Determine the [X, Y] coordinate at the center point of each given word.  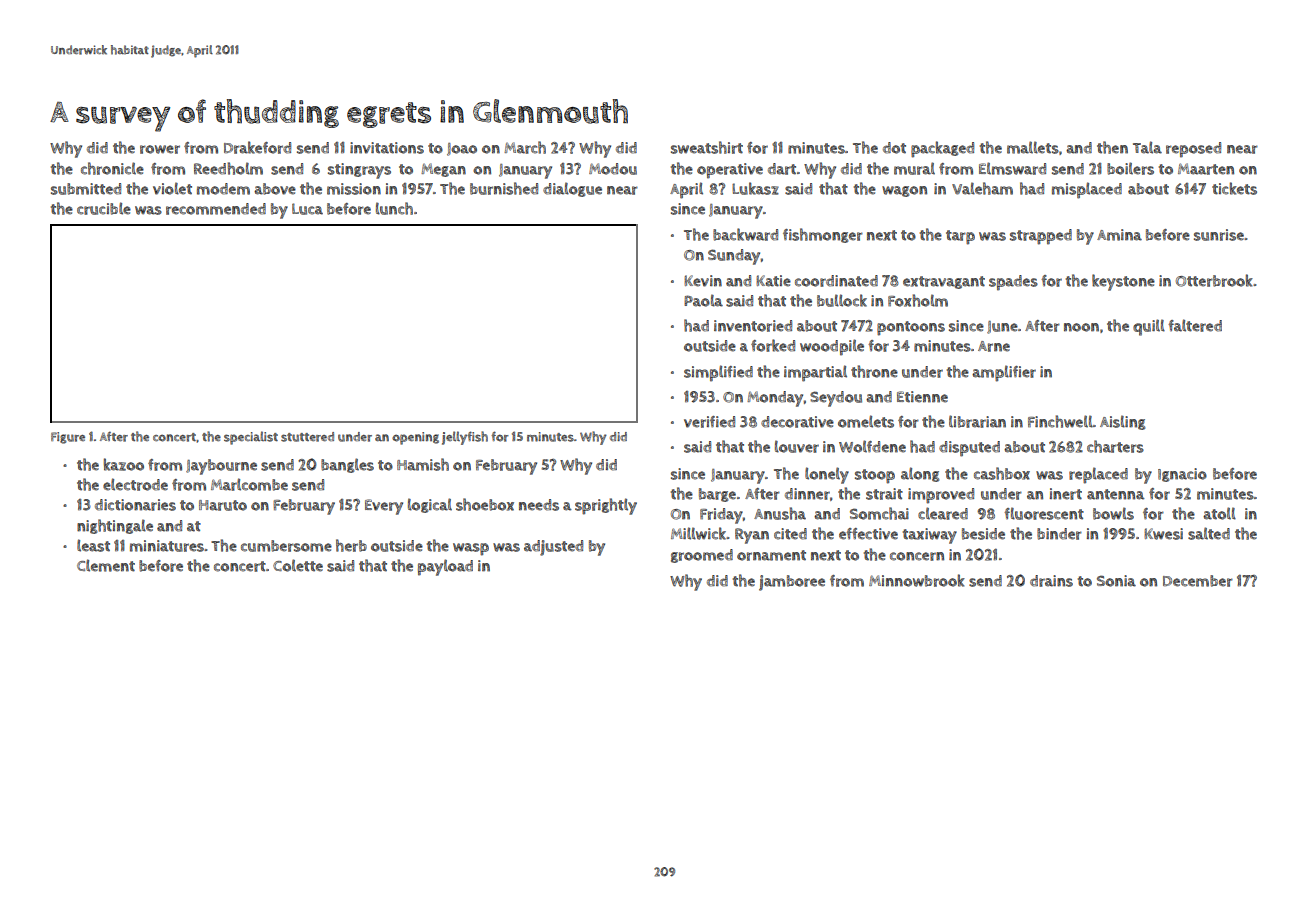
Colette [298, 565]
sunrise [1219, 235]
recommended [216, 209]
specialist [251, 438]
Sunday [734, 257]
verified [709, 422]
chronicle [112, 168]
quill [1149, 327]
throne [874, 371]
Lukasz [755, 188]
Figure [68, 438]
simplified [718, 373]
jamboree [792, 583]
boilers [1130, 168]
